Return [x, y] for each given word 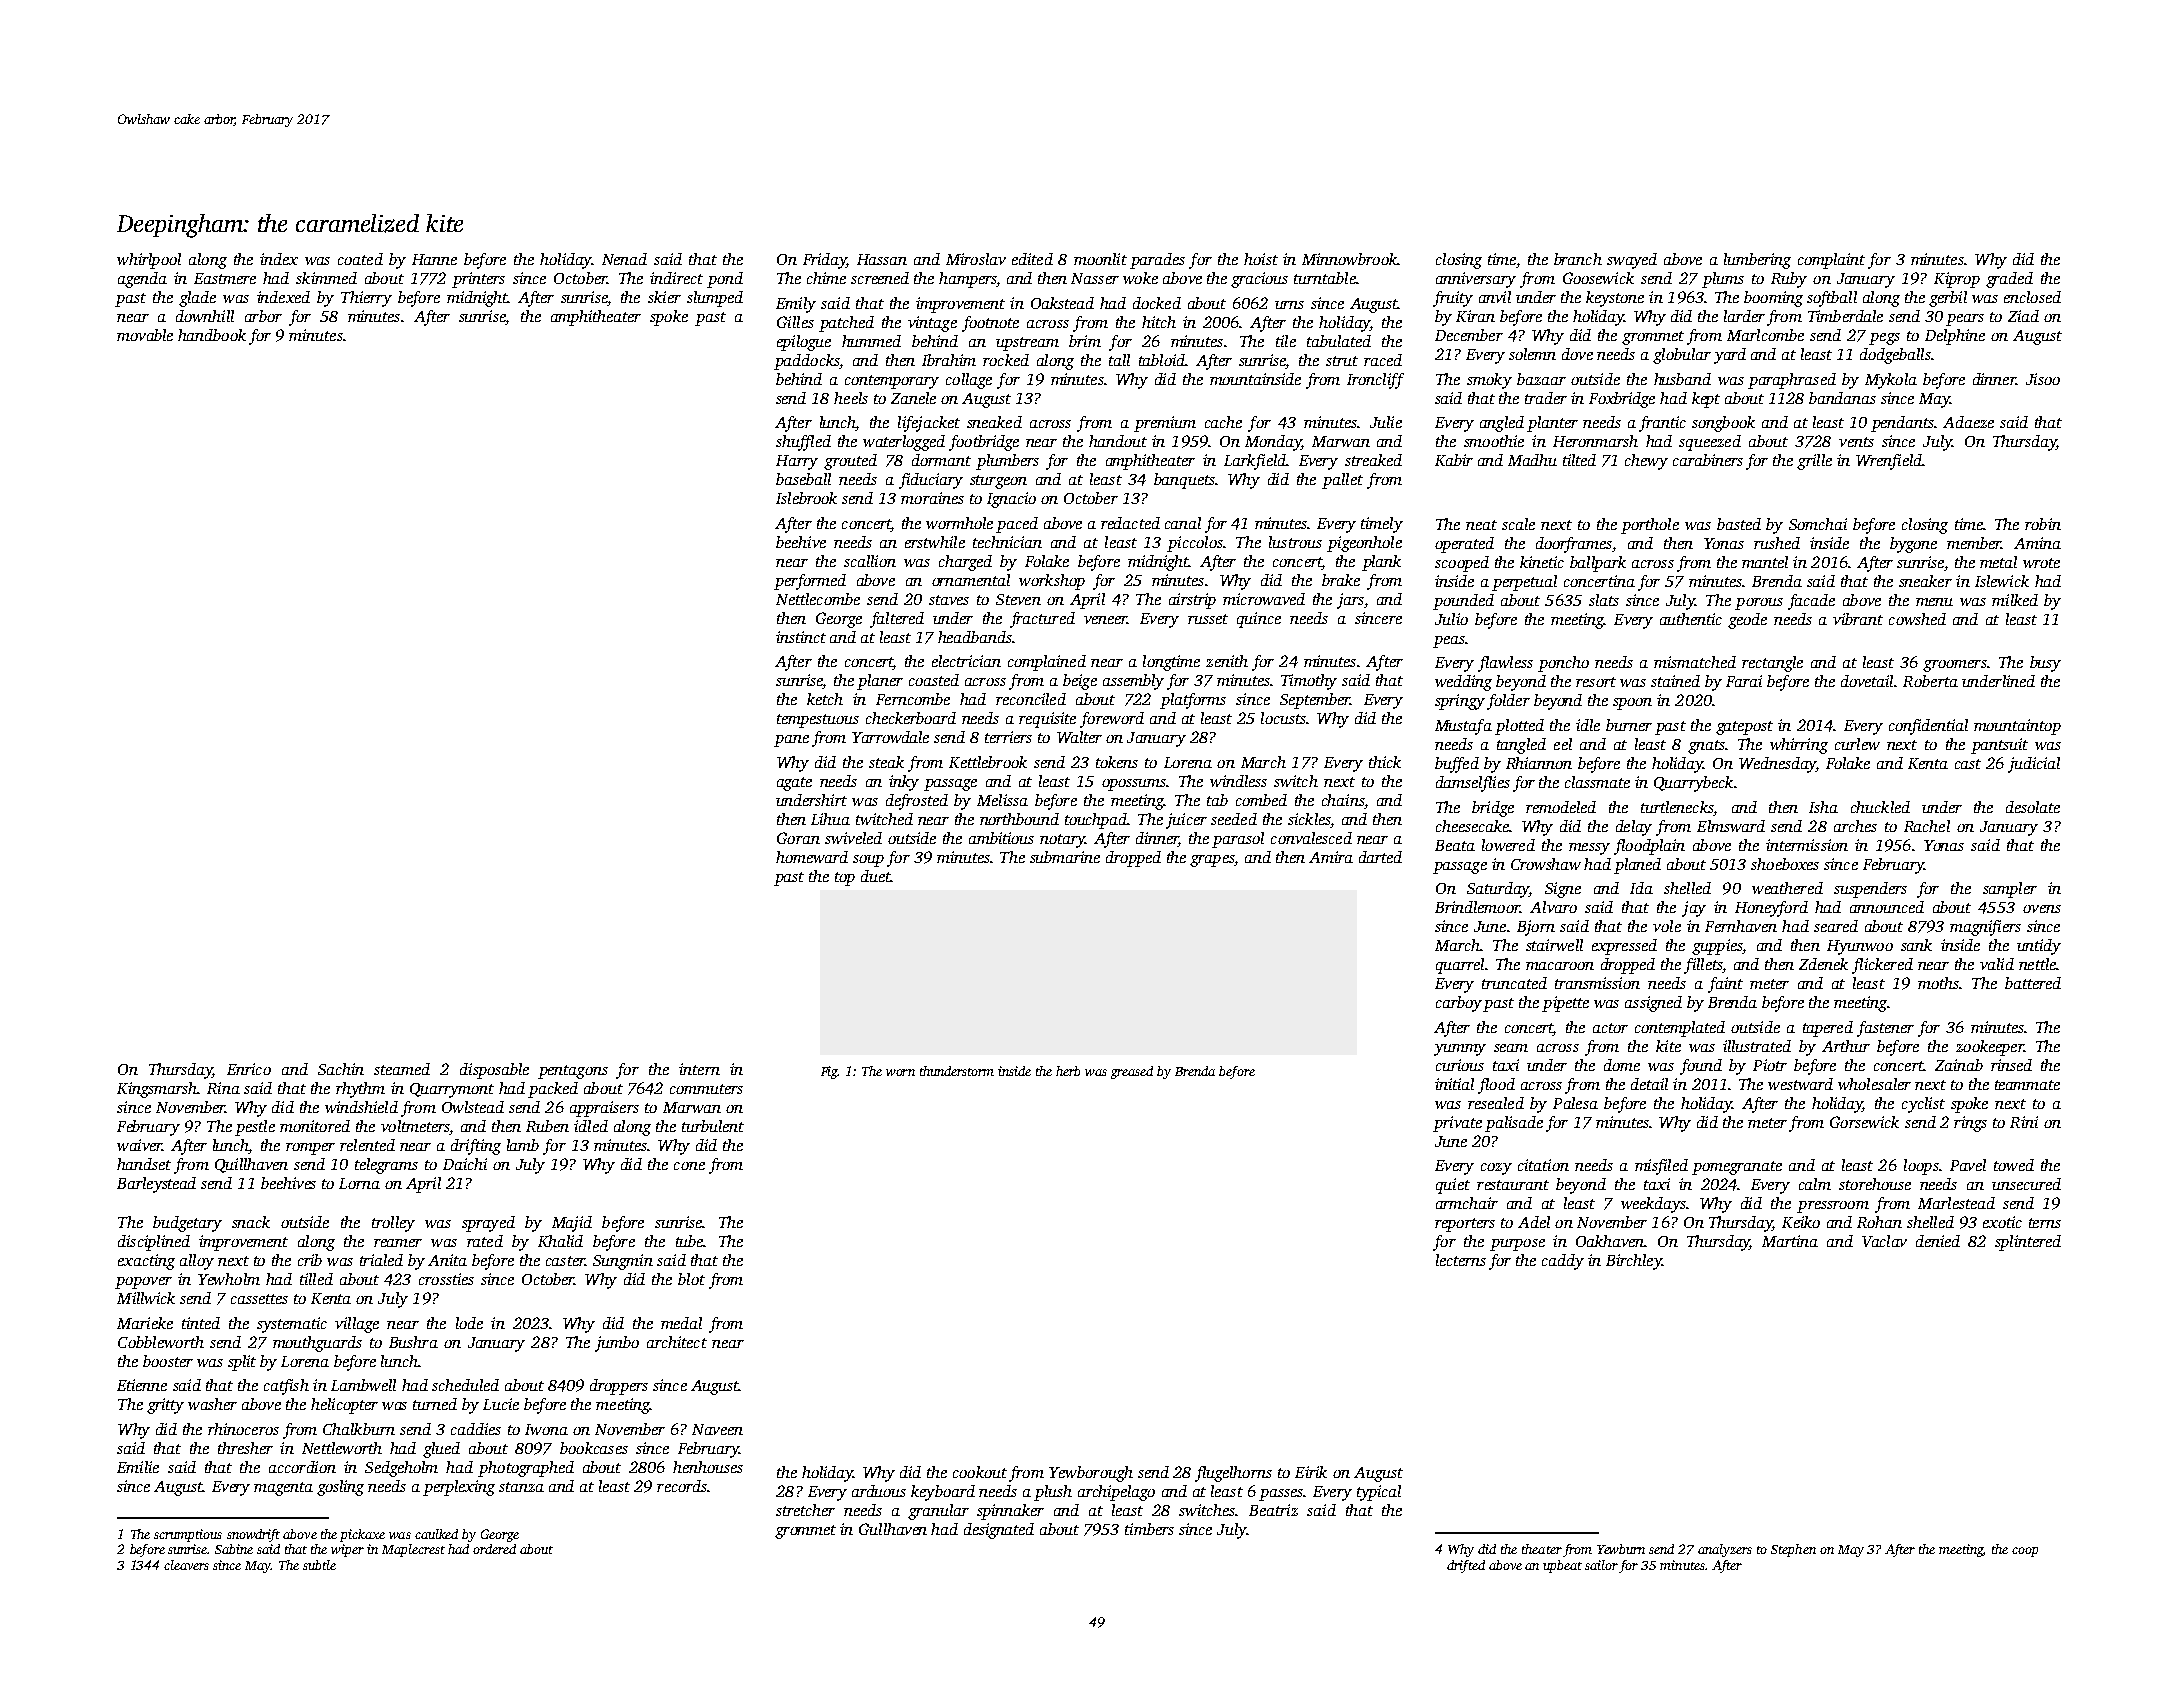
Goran [798, 838]
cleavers [186, 1565]
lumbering [1757, 261]
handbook [212, 335]
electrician [966, 661]
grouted [850, 462]
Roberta [1930, 681]
